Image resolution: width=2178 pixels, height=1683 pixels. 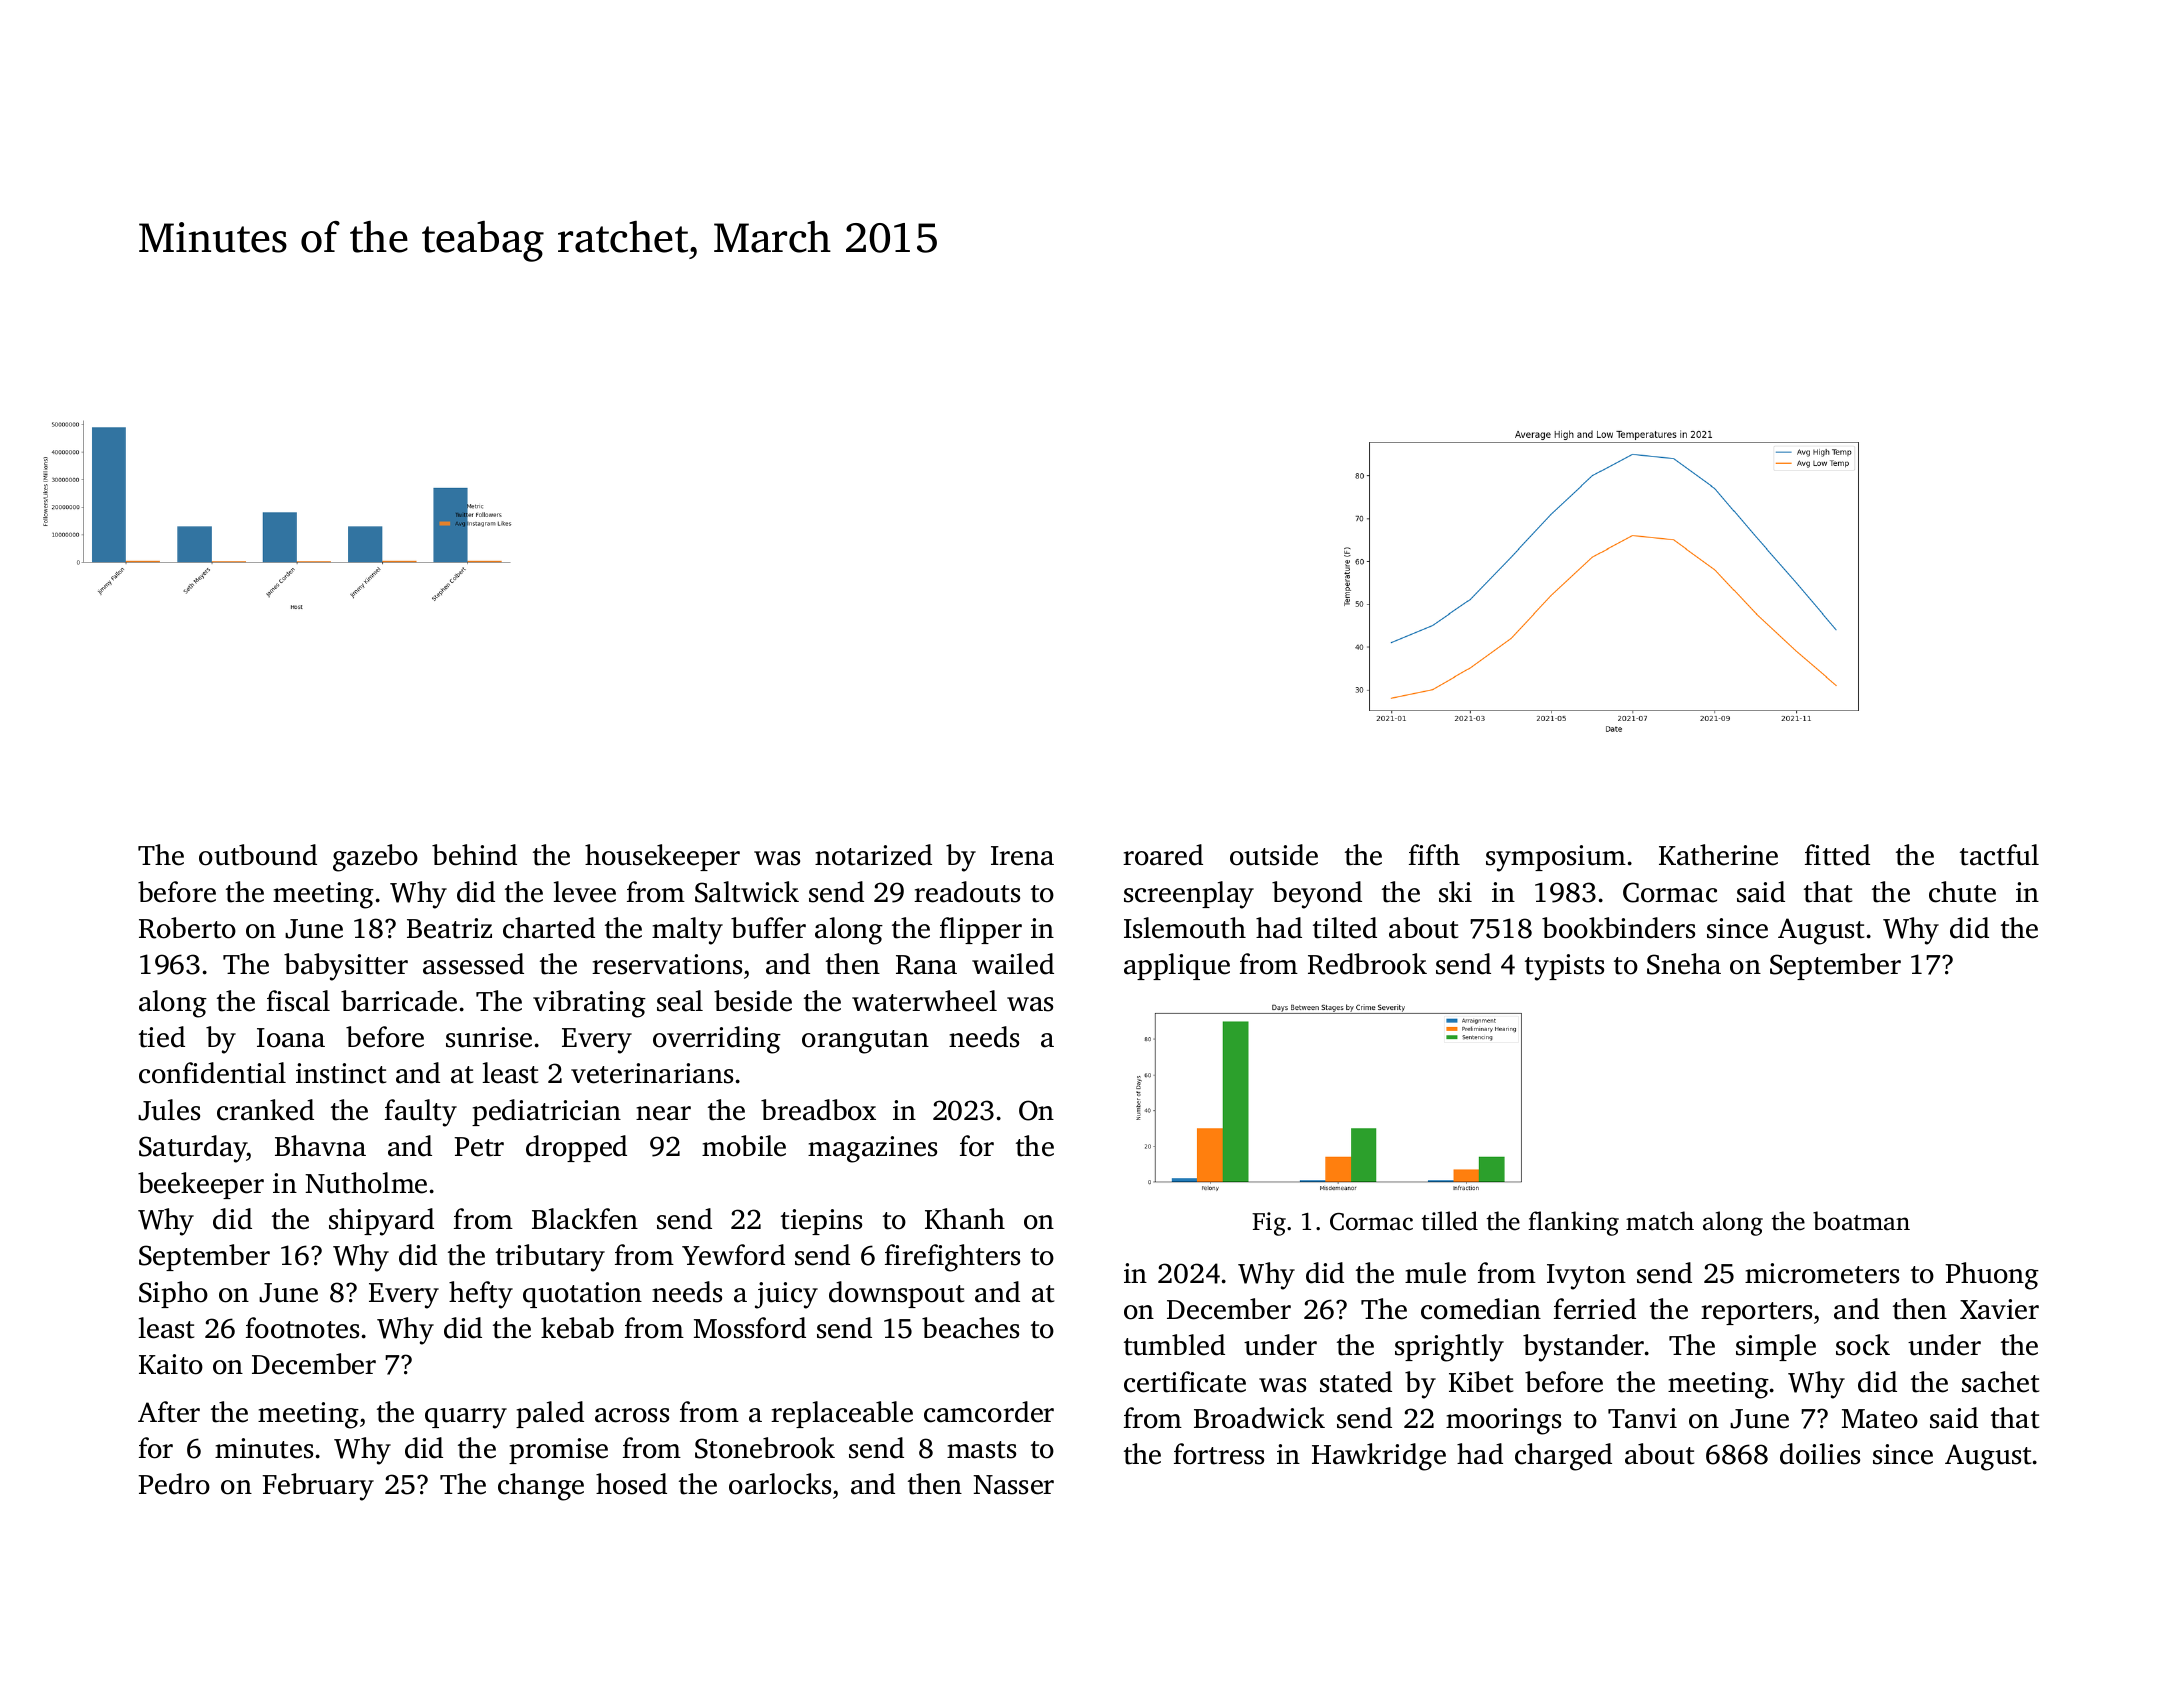 What do you see at coordinates (169, 1110) in the image?
I see `Jules` at bounding box center [169, 1110].
